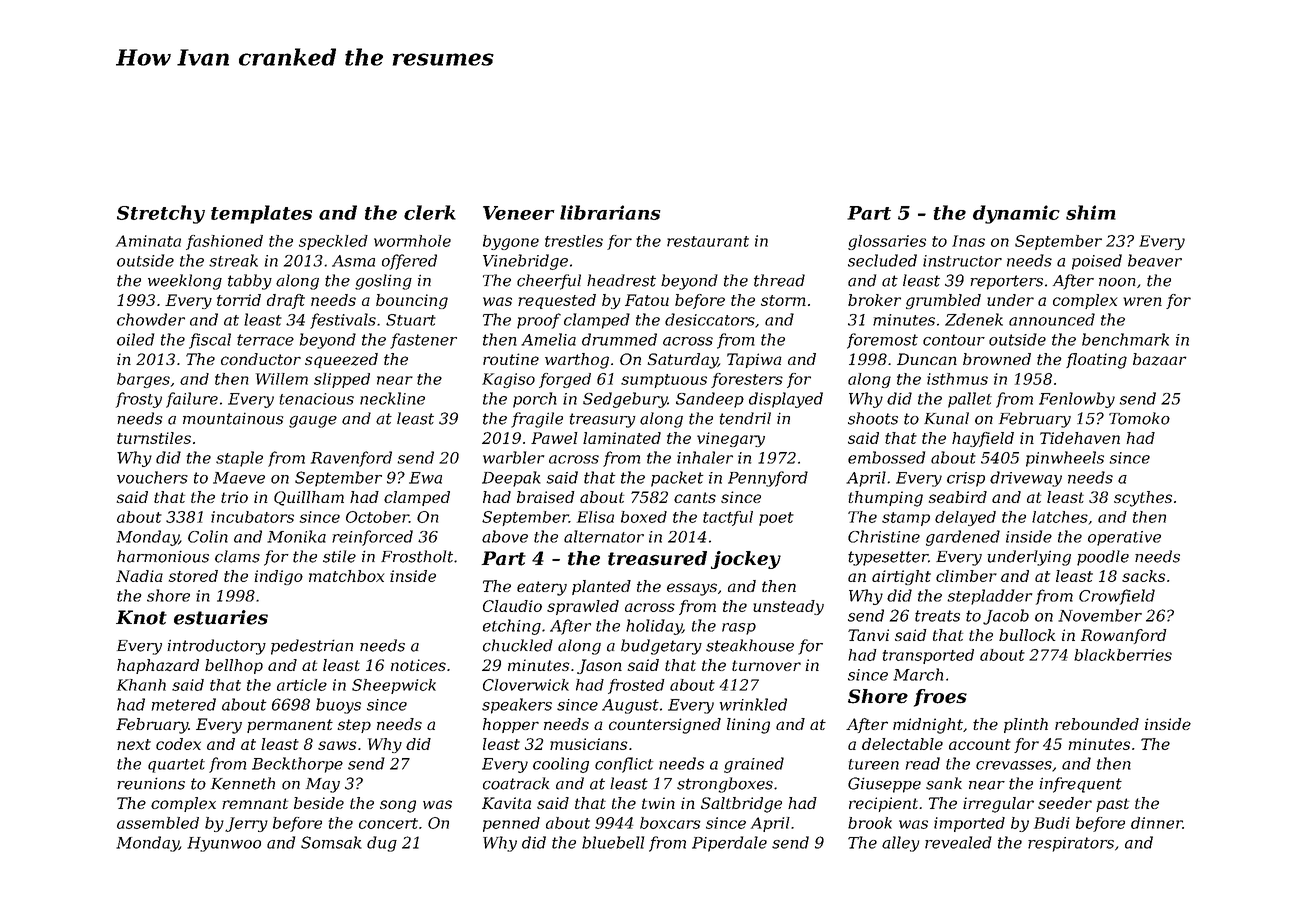 The image size is (1308, 924). What do you see at coordinates (430, 212) in the screenshot?
I see `clerk` at bounding box center [430, 212].
